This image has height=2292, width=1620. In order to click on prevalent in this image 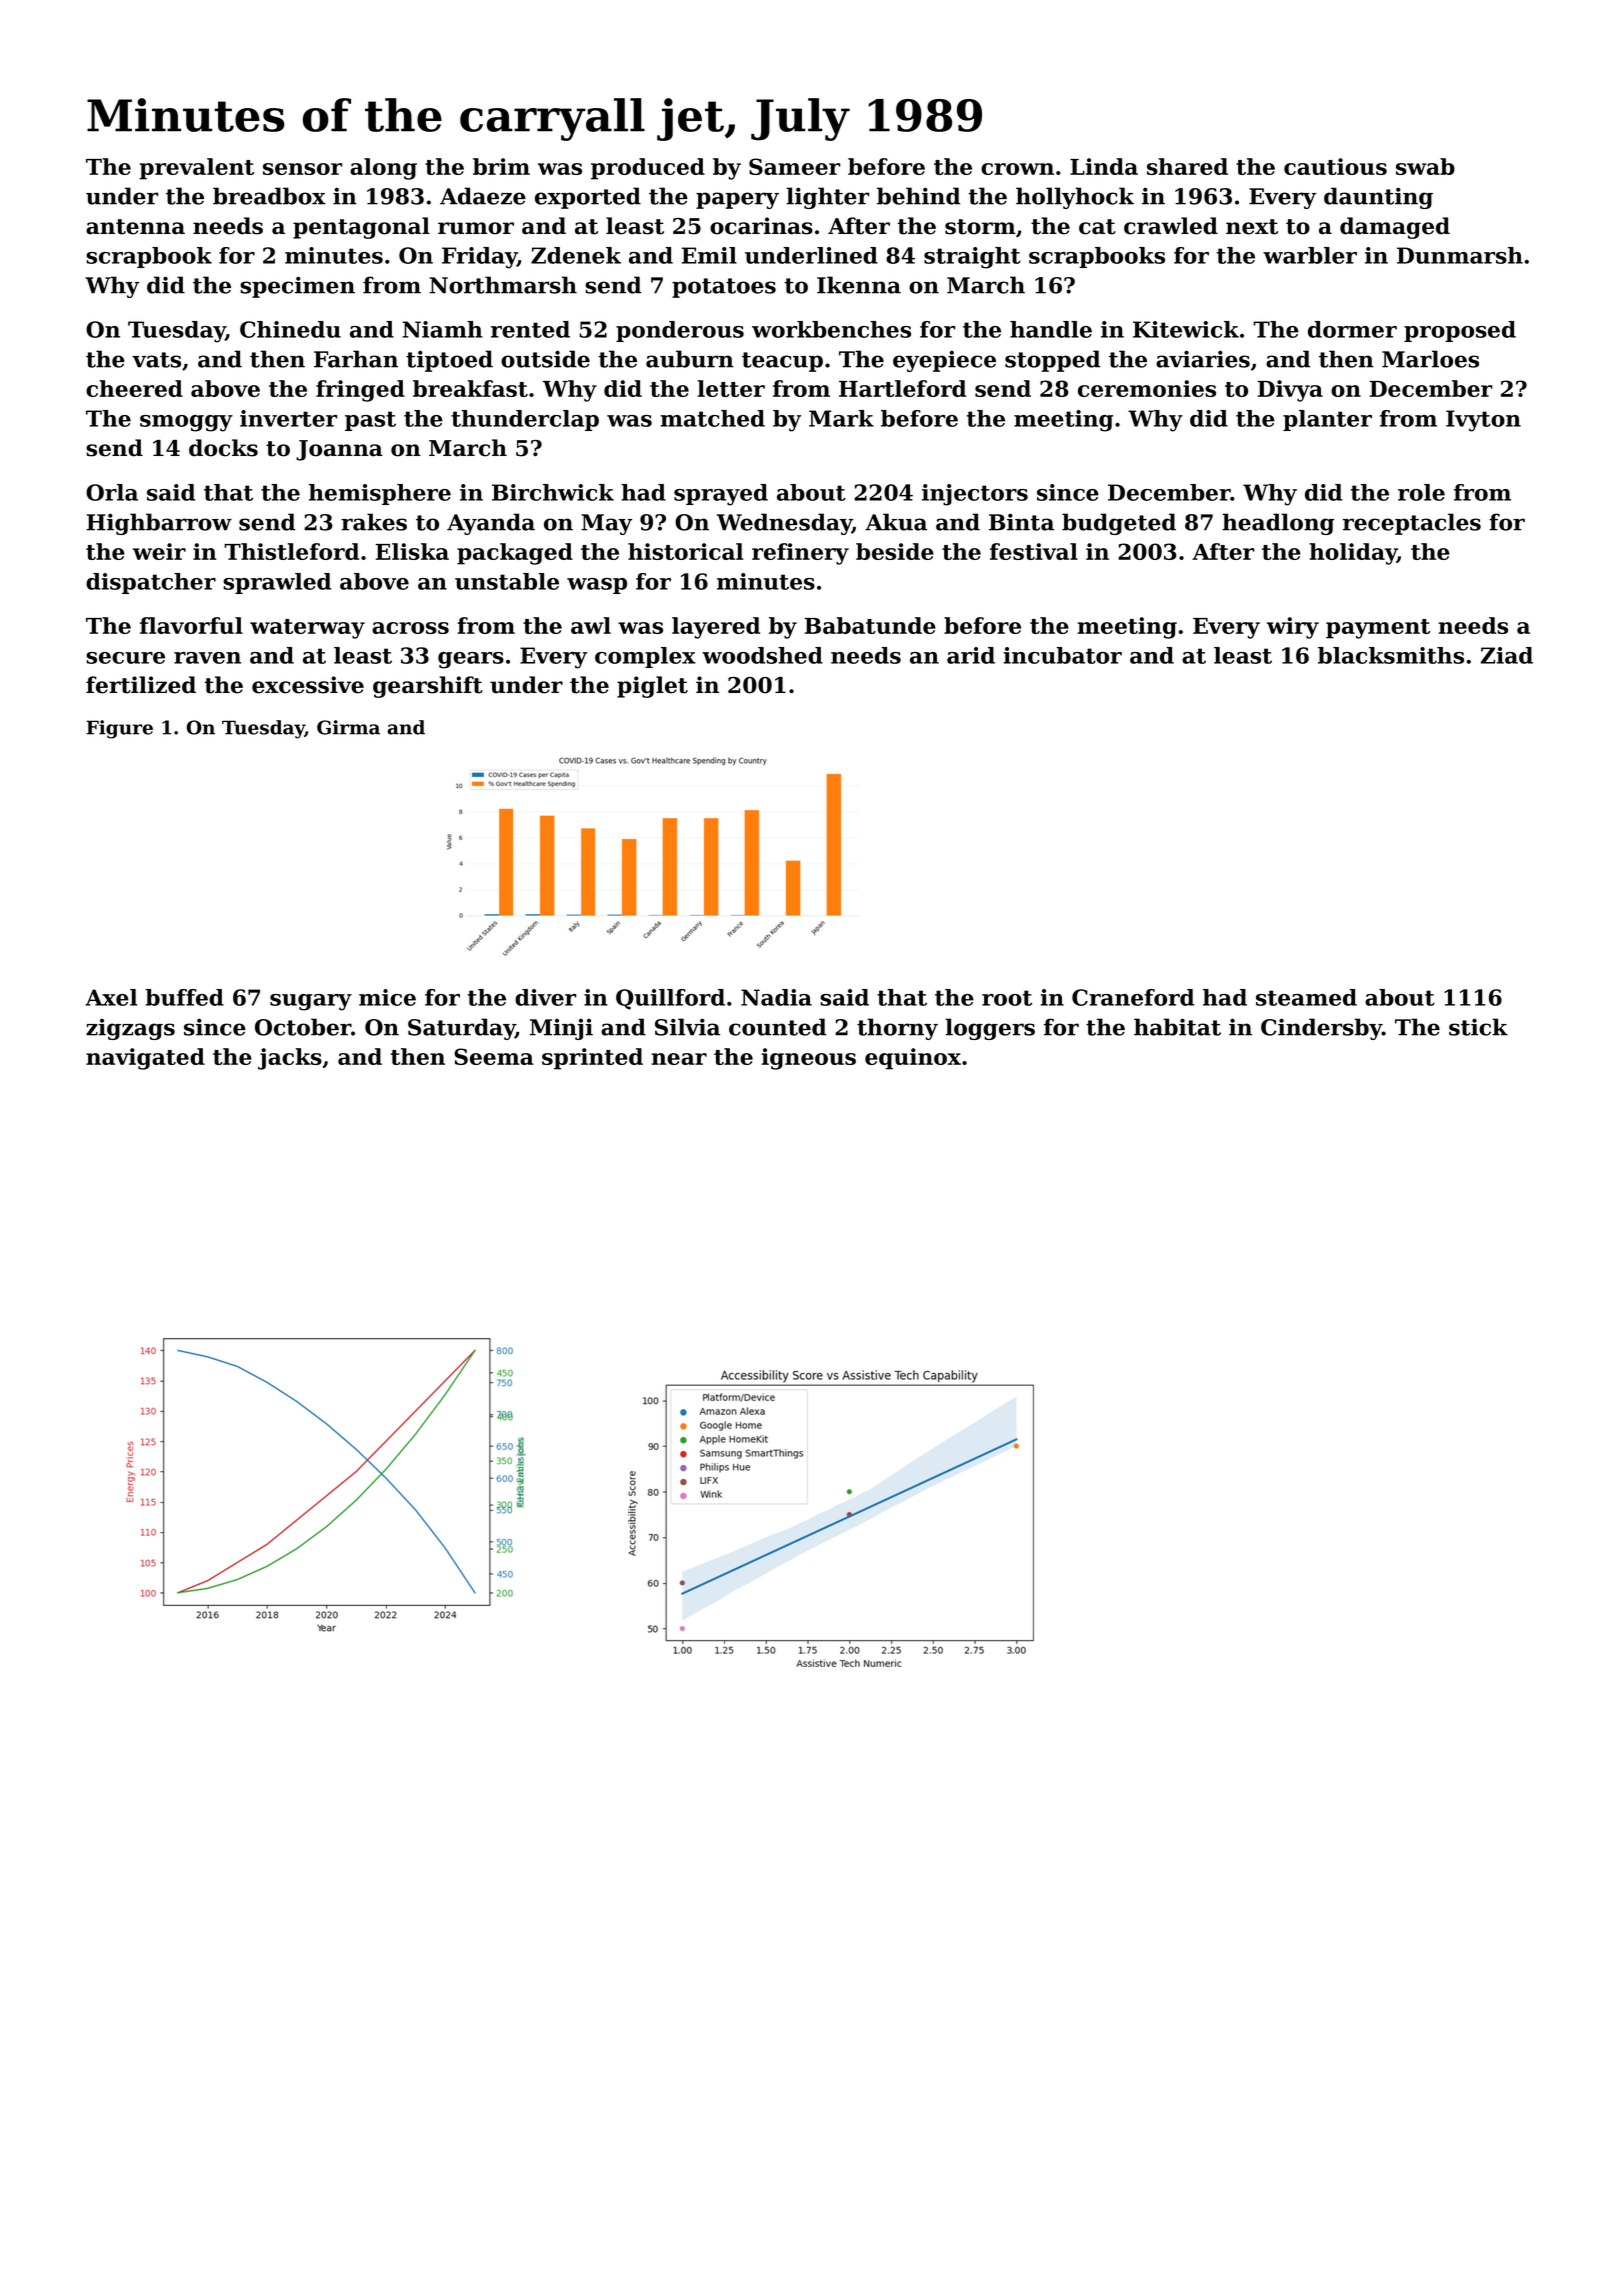, I will do `click(196, 169)`.
